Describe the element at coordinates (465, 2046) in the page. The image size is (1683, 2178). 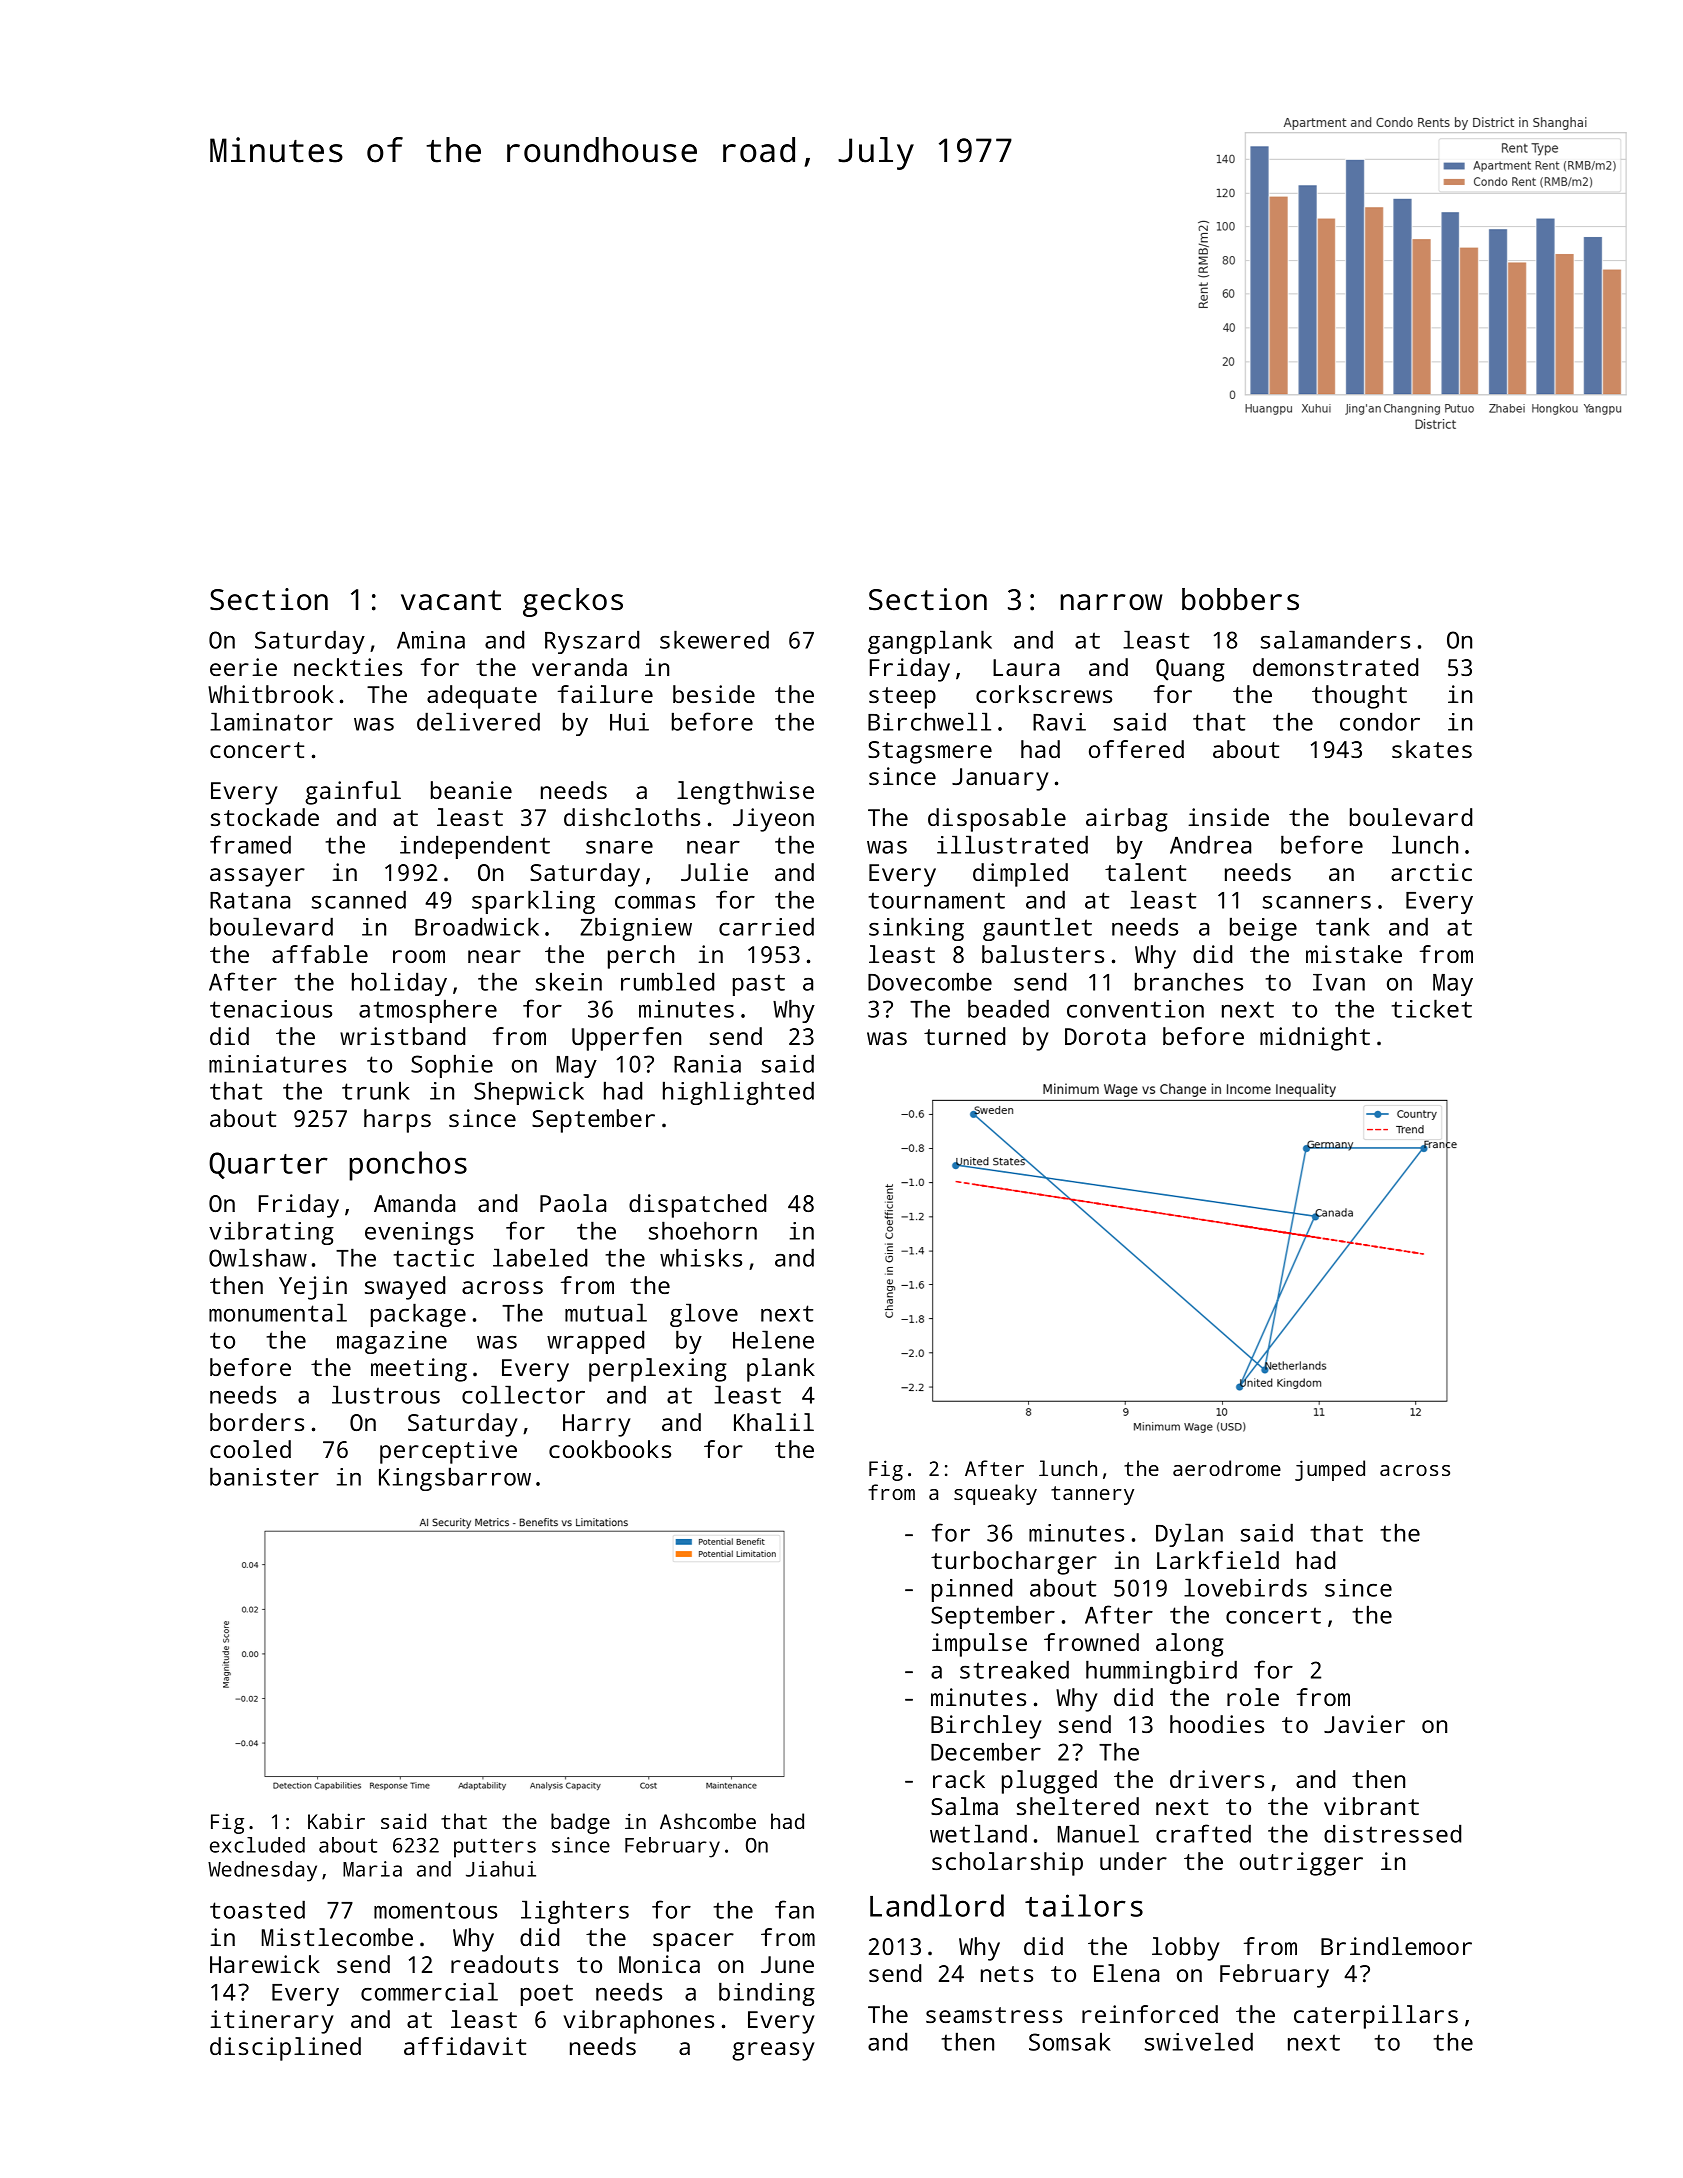
I see `affidavit` at that location.
